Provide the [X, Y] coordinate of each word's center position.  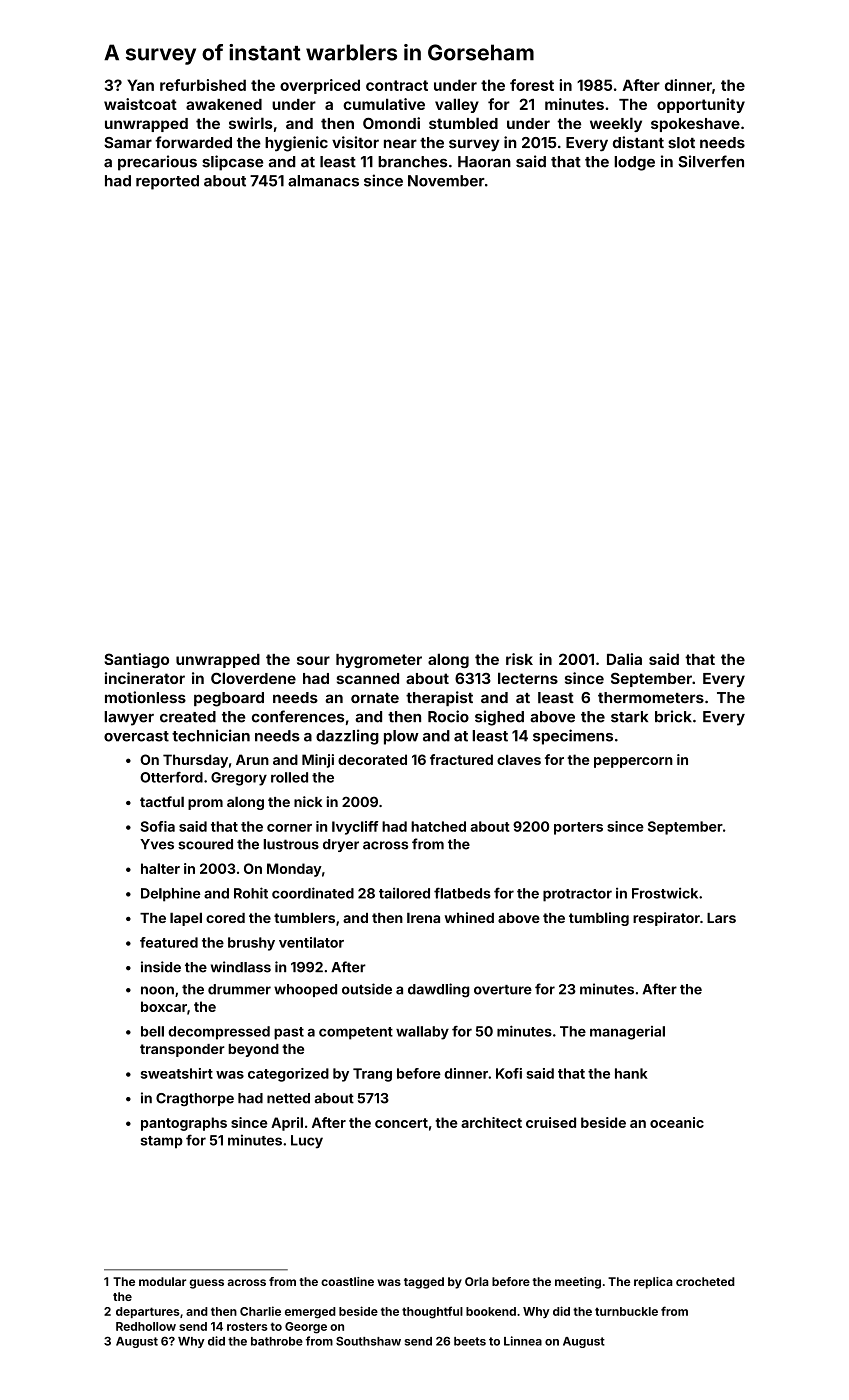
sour [313, 660]
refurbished [203, 85]
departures [148, 1312]
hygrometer [379, 661]
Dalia [624, 659]
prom [205, 804]
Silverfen [711, 161]
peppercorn [633, 762]
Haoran [484, 162]
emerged [310, 1313]
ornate [375, 698]
